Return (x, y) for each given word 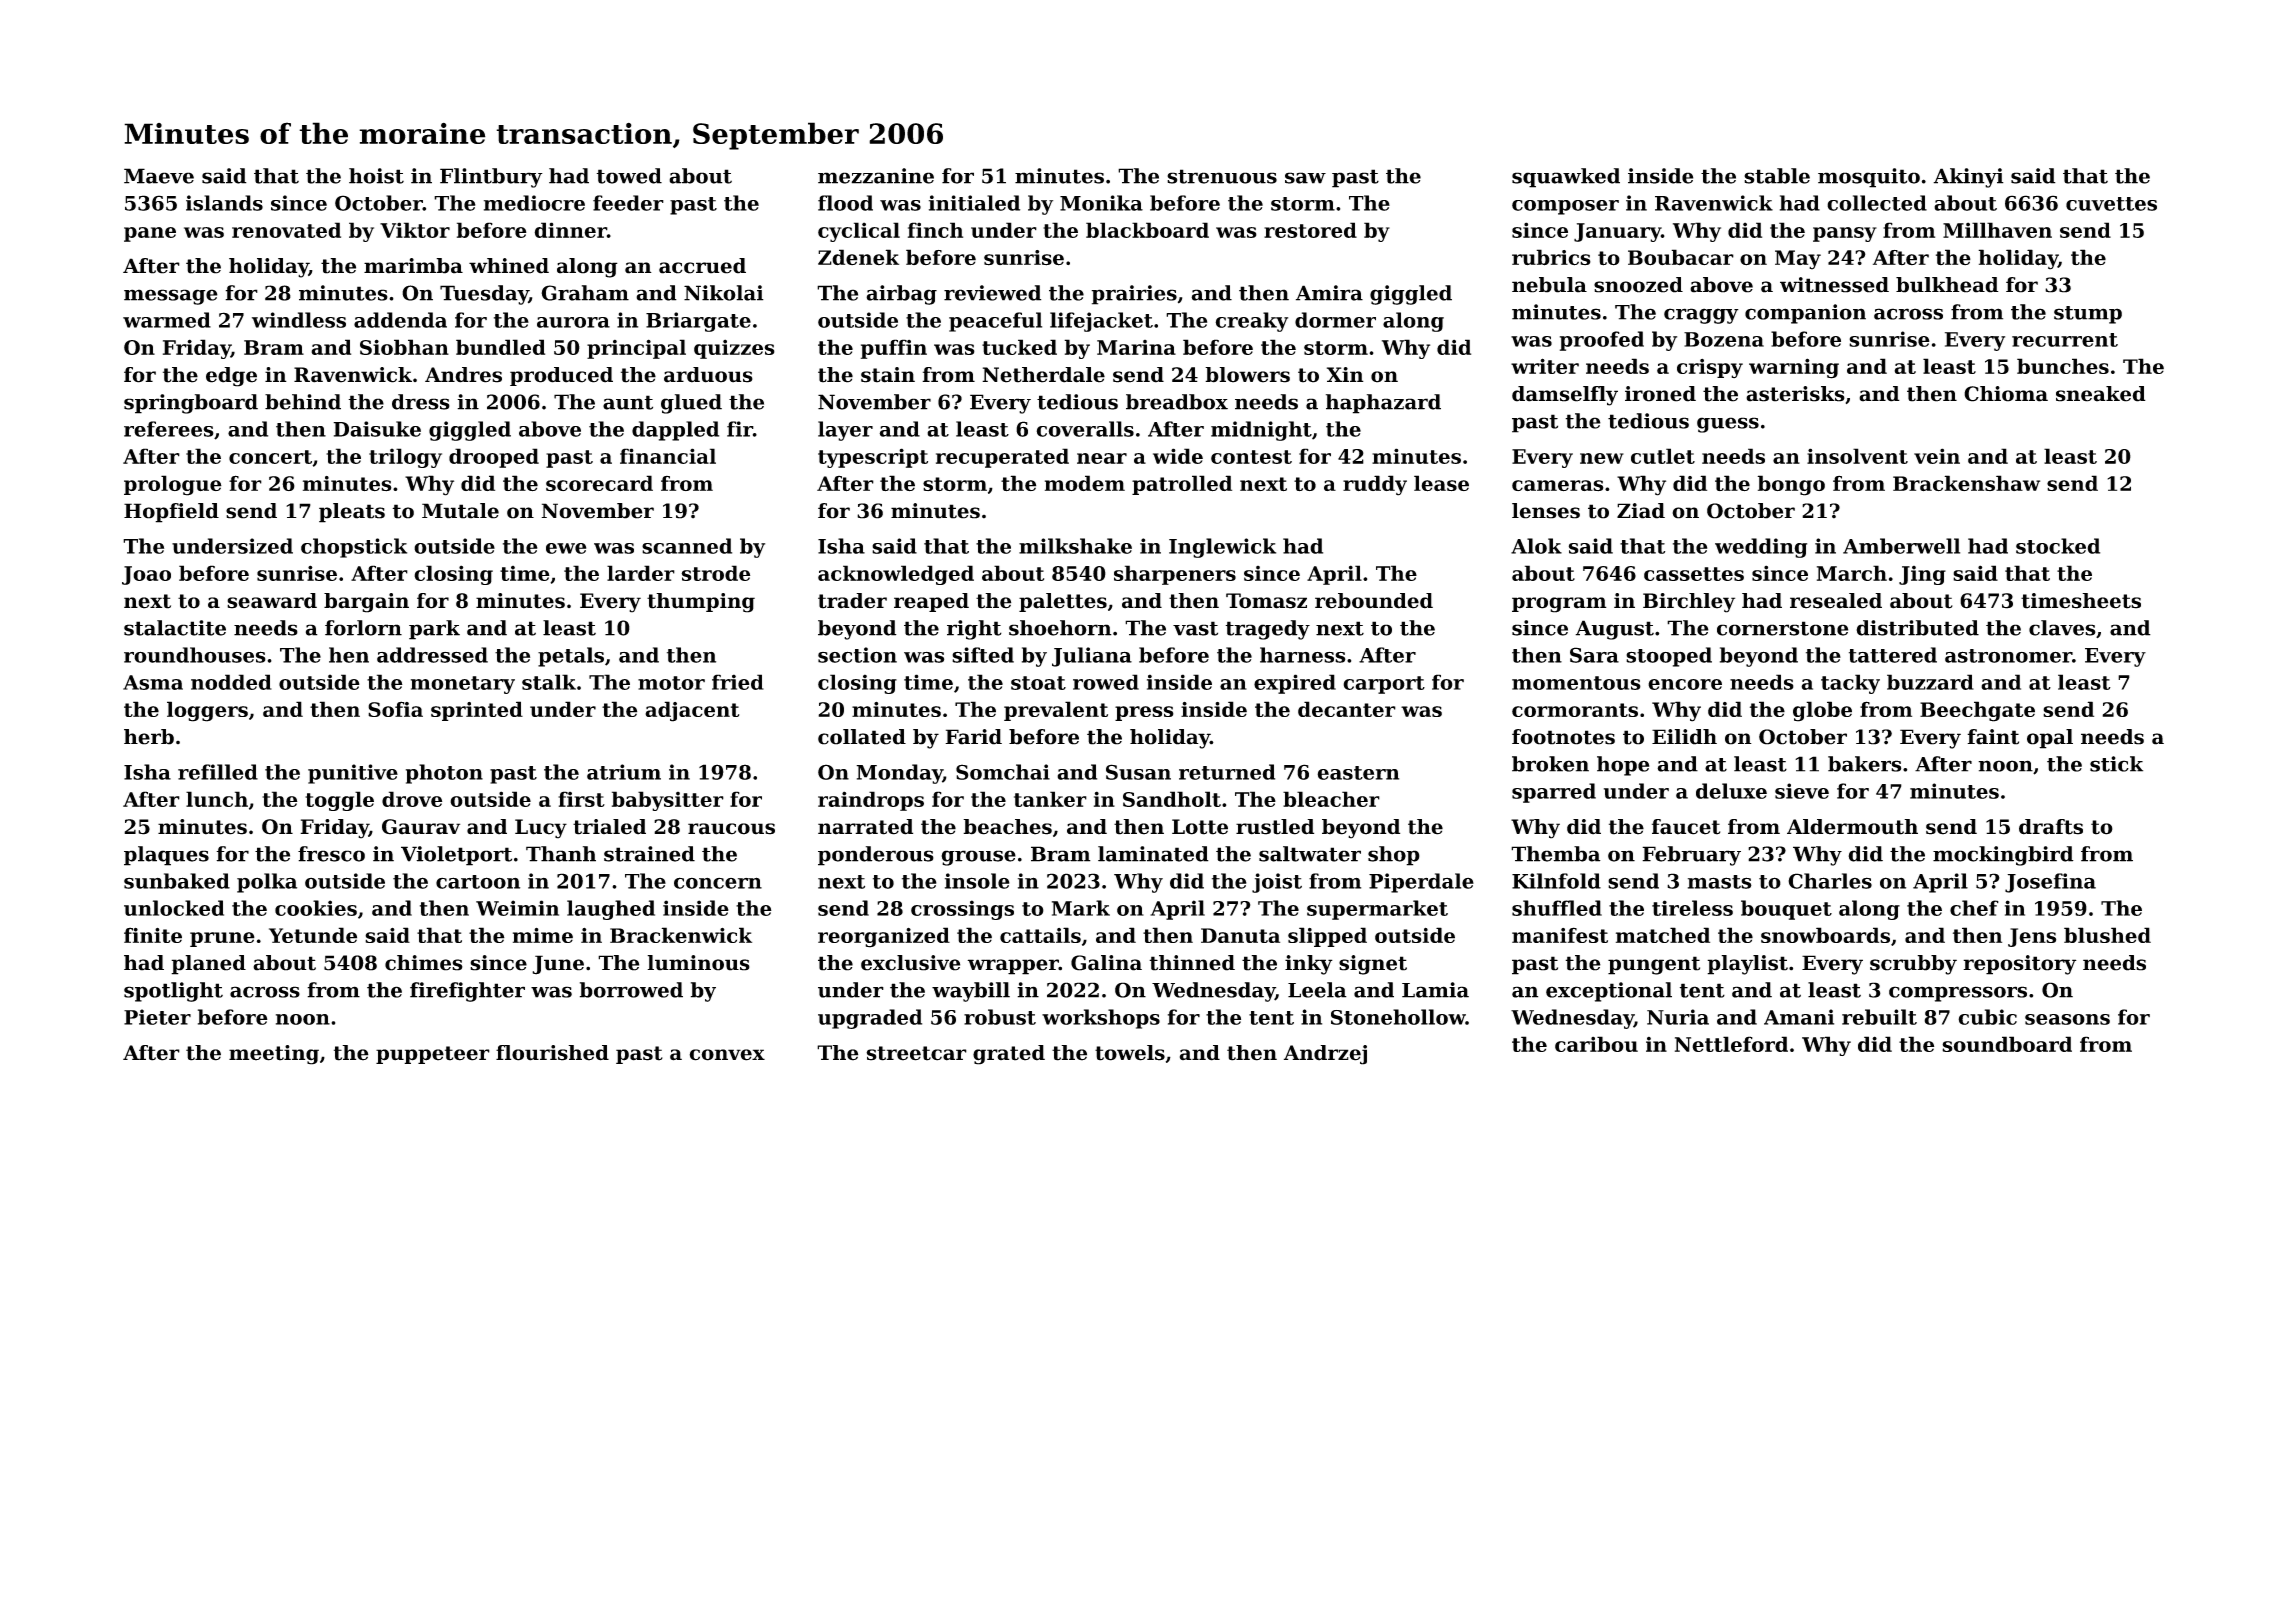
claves (2062, 628)
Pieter (157, 1017)
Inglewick (1222, 548)
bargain (366, 603)
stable (1777, 176)
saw (1305, 178)
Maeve (159, 176)
